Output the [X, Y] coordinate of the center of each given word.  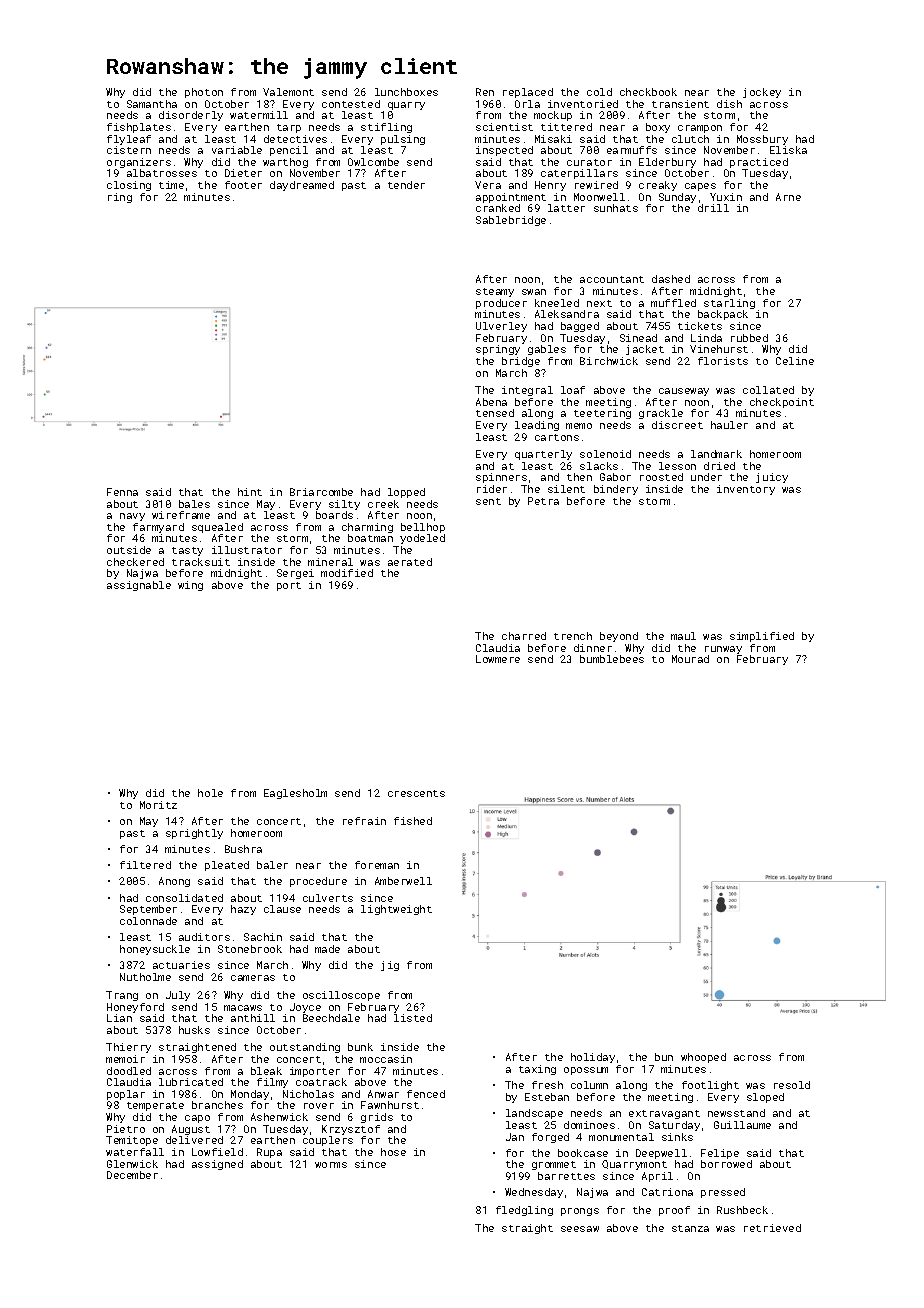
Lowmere [498, 659]
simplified [762, 637]
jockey [762, 93]
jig [390, 966]
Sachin [263, 937]
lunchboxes [406, 92]
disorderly [191, 116]
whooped [703, 1058]
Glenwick [132, 1164]
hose [393, 1152]
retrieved [772, 1228]
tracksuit [201, 562]
